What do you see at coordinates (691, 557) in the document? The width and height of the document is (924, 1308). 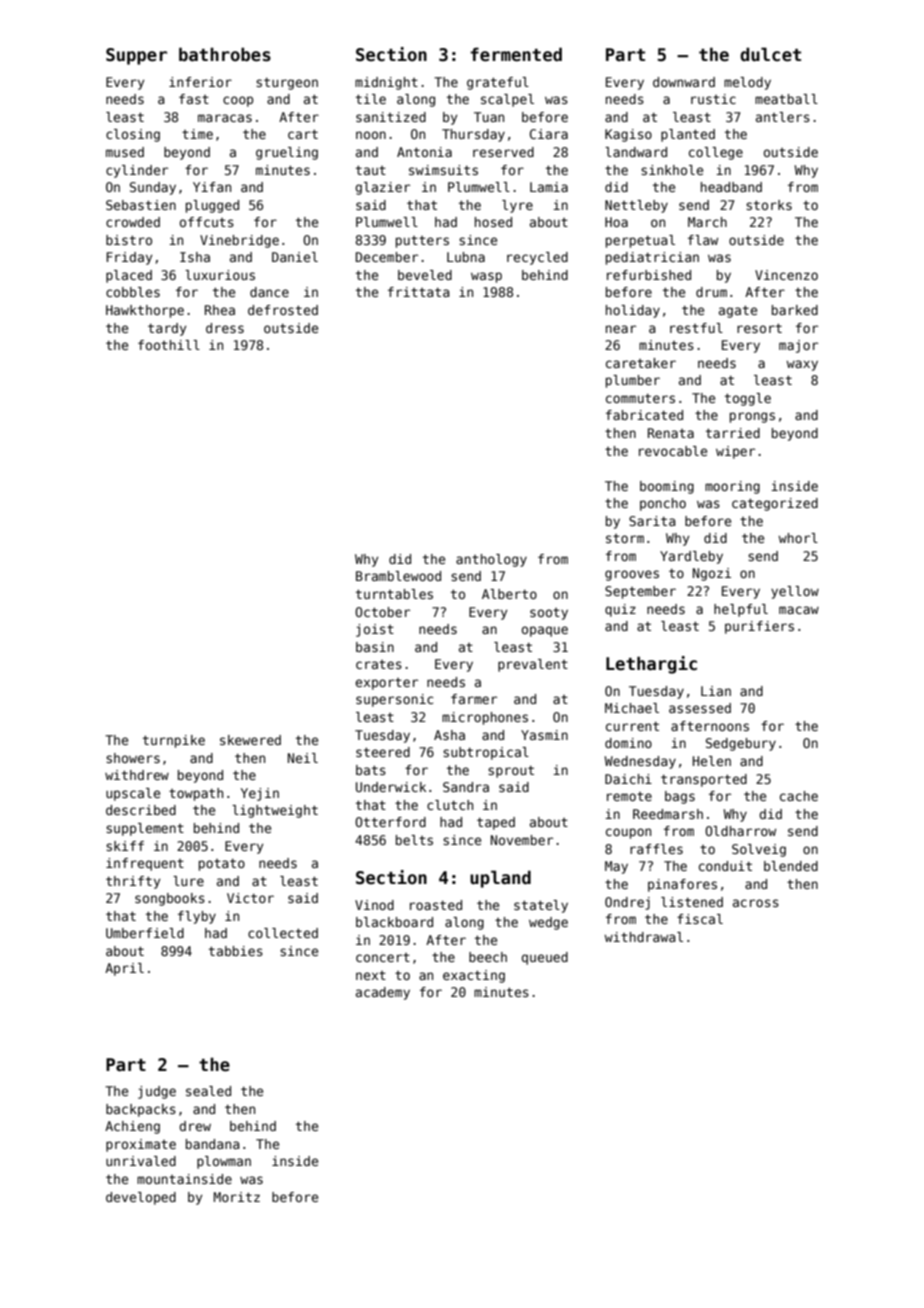 I see `Yardleby` at bounding box center [691, 557].
